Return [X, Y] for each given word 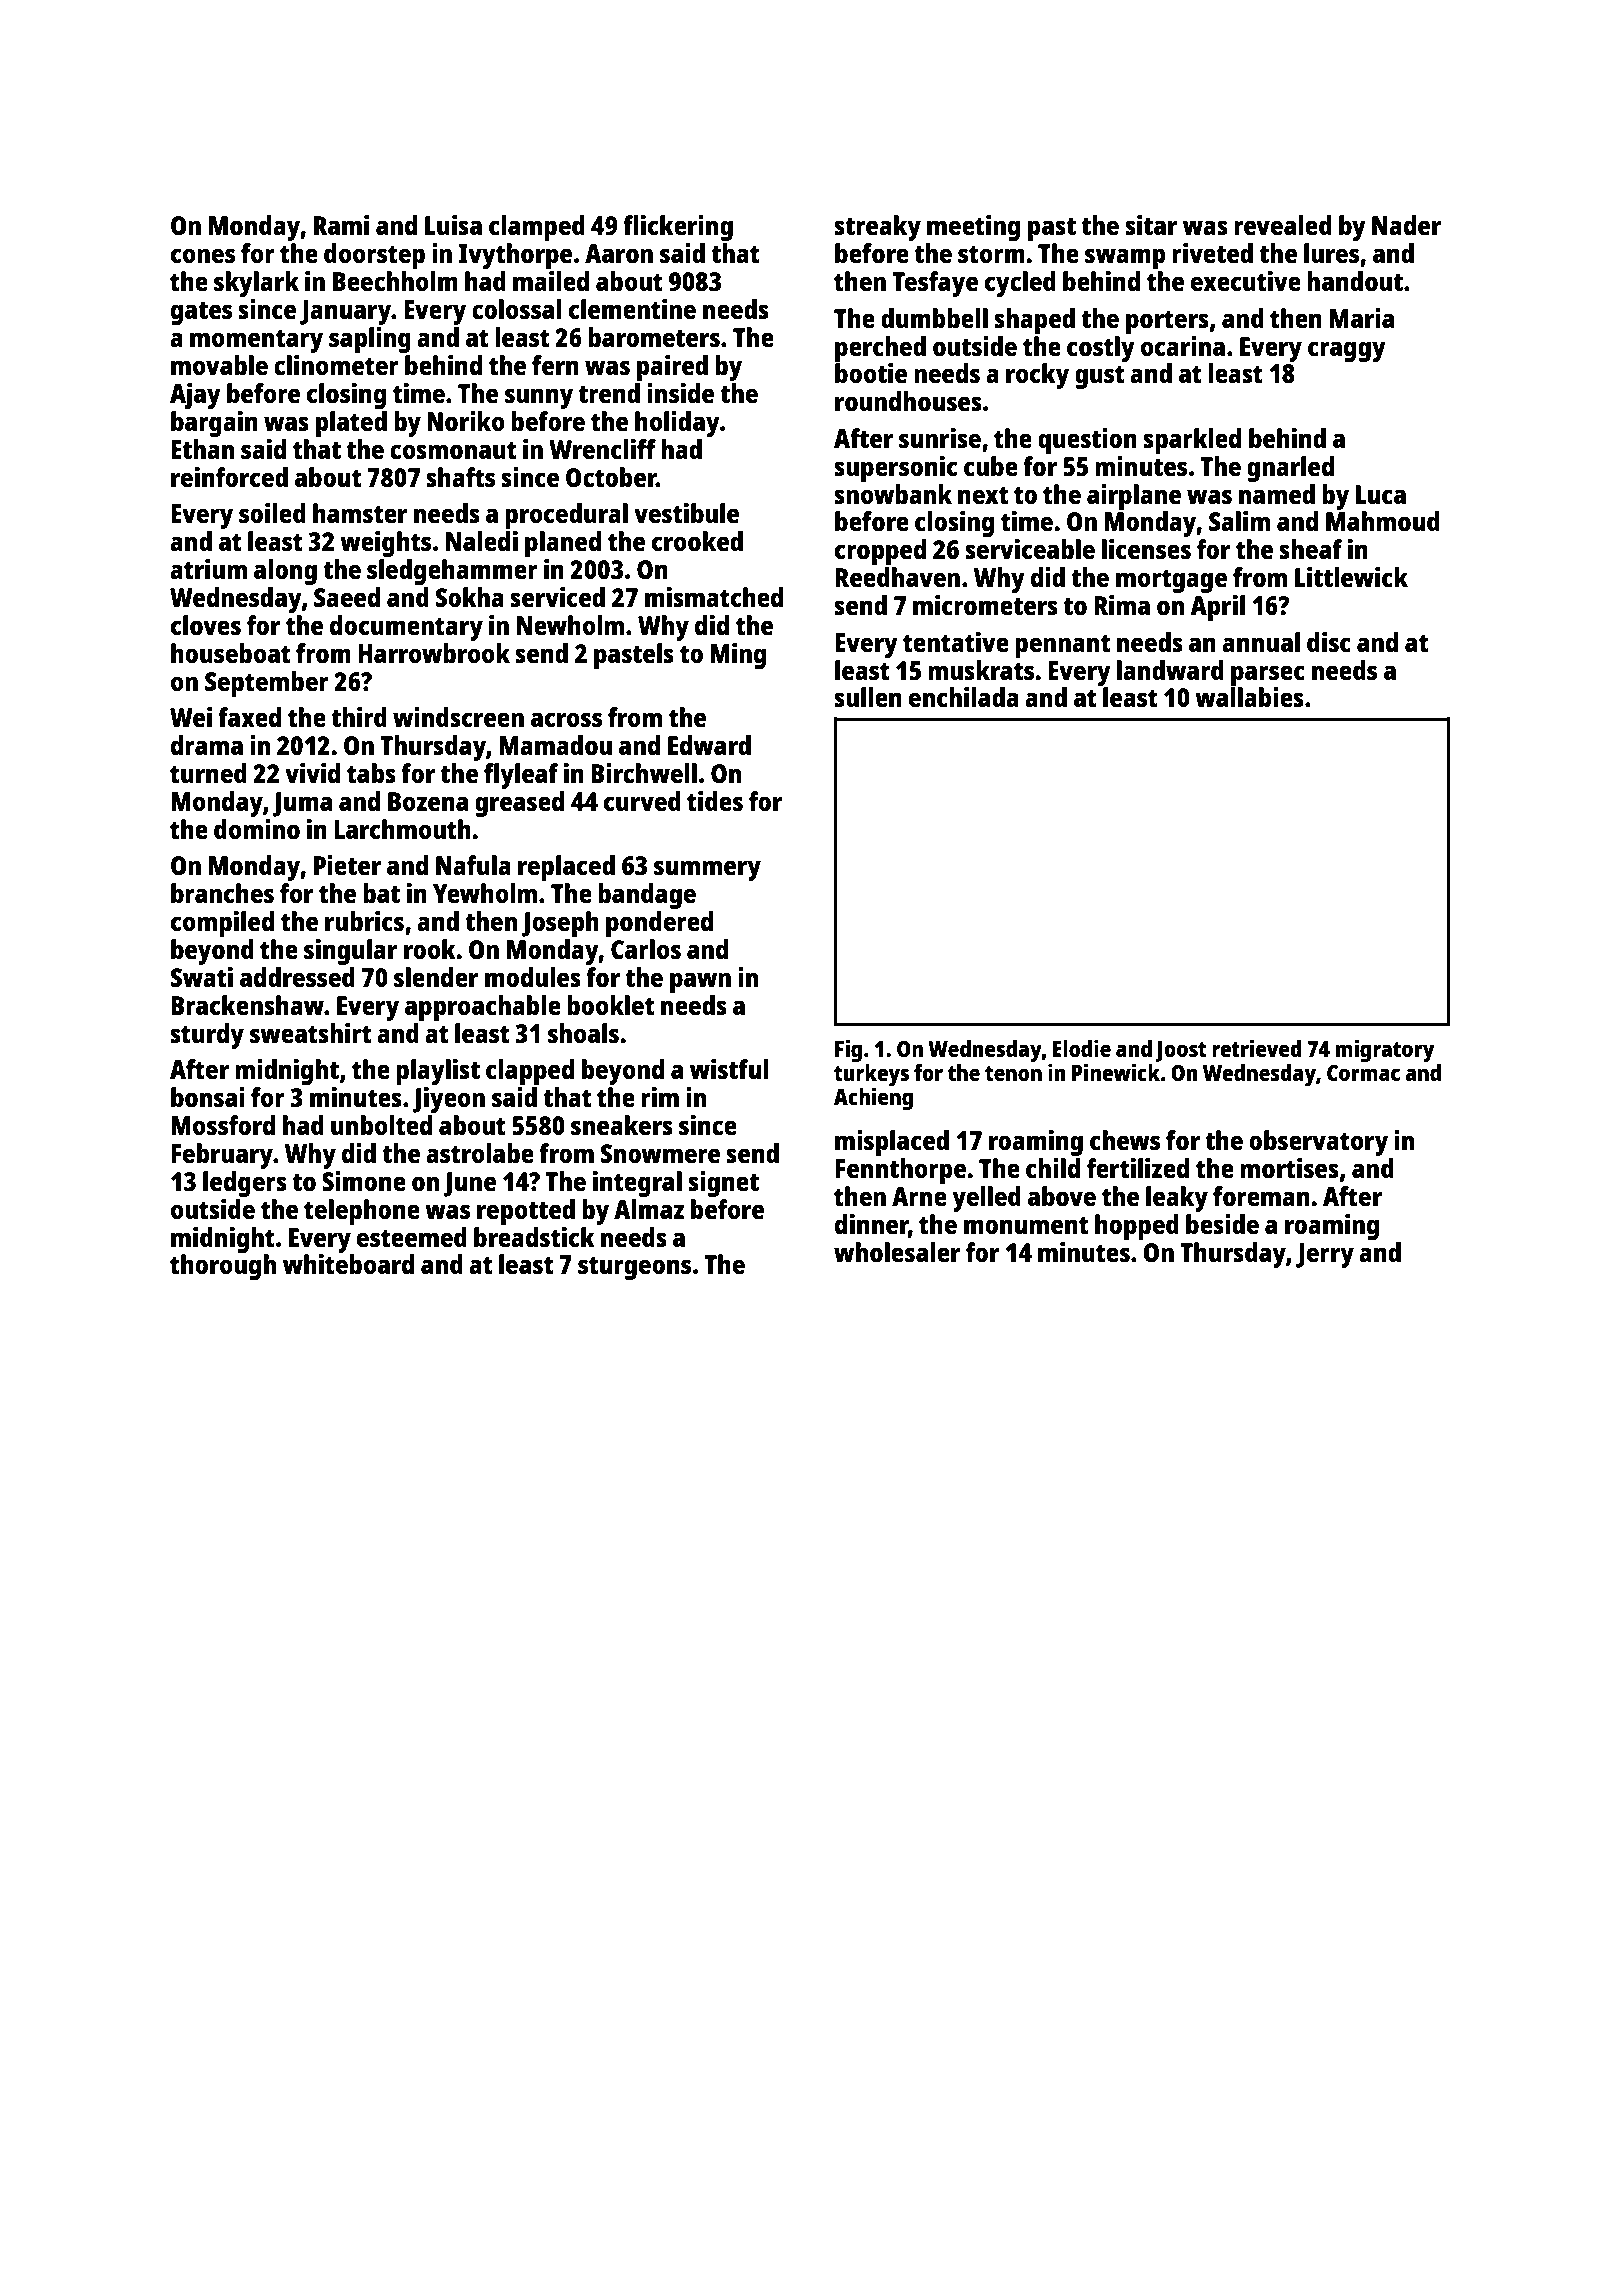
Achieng [873, 1098]
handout [1355, 281]
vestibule [686, 513]
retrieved [1257, 1048]
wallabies [1249, 697]
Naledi [482, 541]
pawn [700, 982]
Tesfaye [935, 284]
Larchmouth [402, 829]
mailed [551, 281]
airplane [1134, 497]
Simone [364, 1181]
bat [381, 893]
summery [707, 870]
